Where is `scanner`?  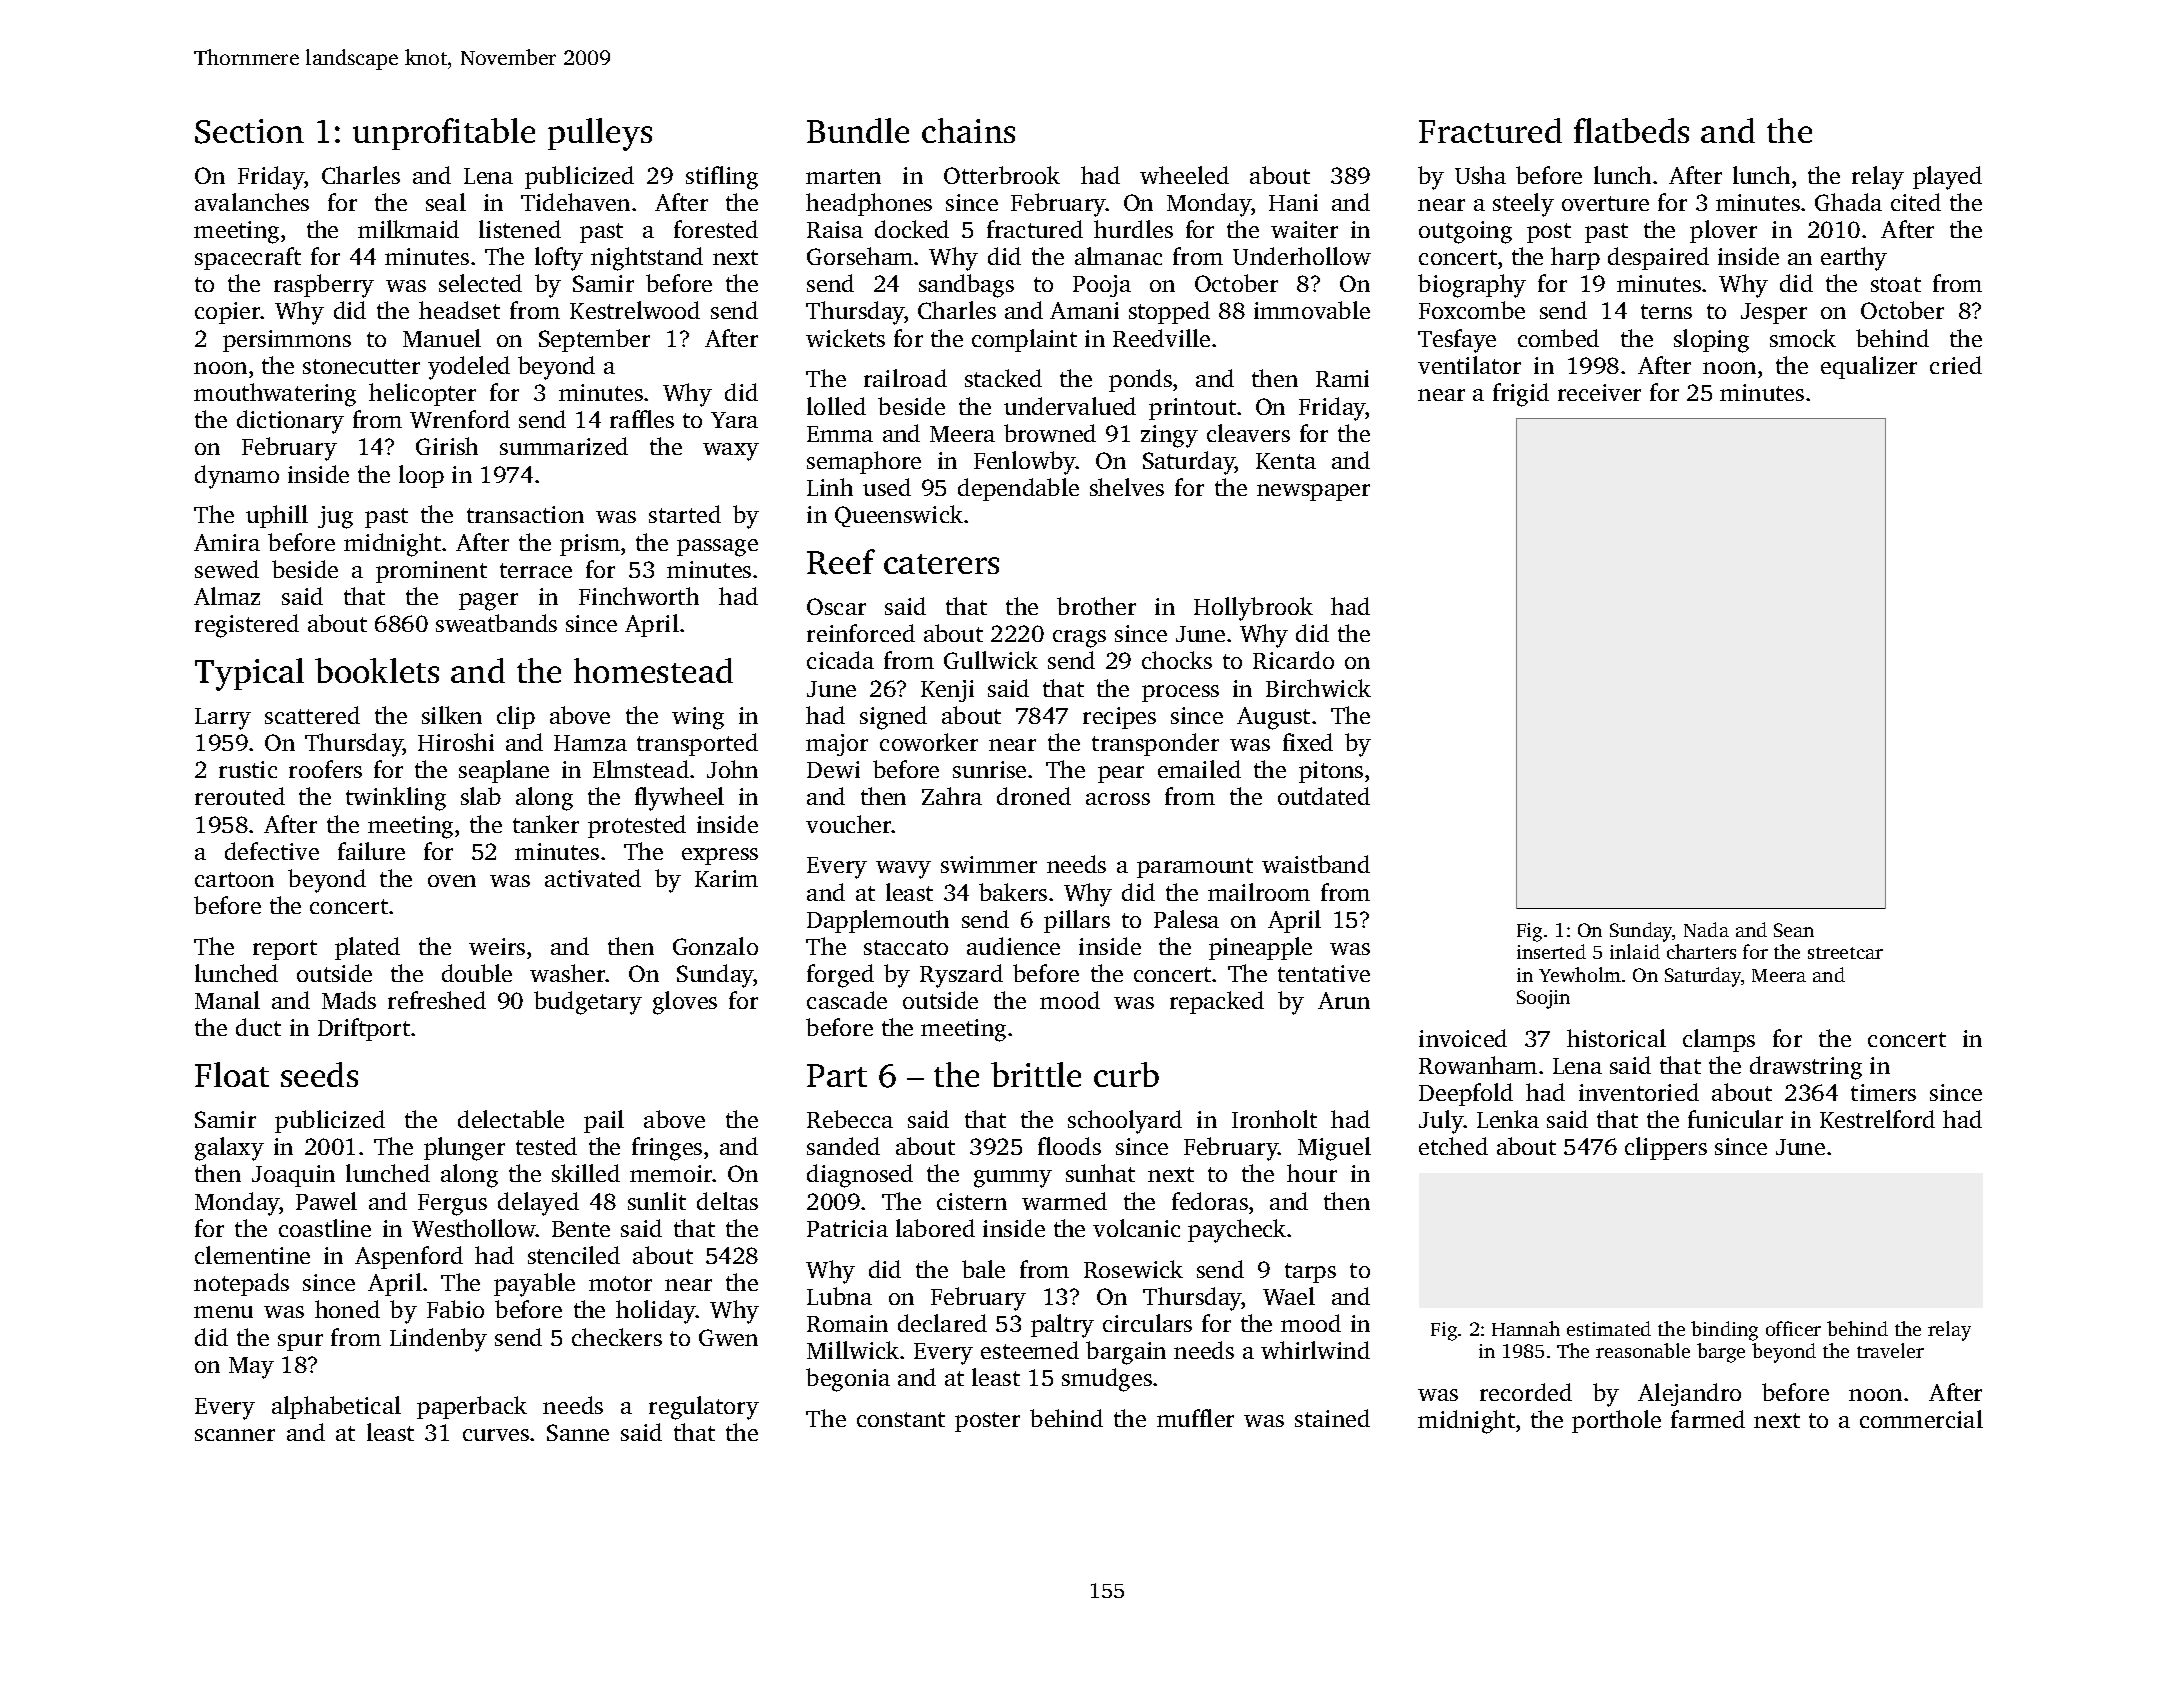
scanner is located at coordinates (235, 1435).
